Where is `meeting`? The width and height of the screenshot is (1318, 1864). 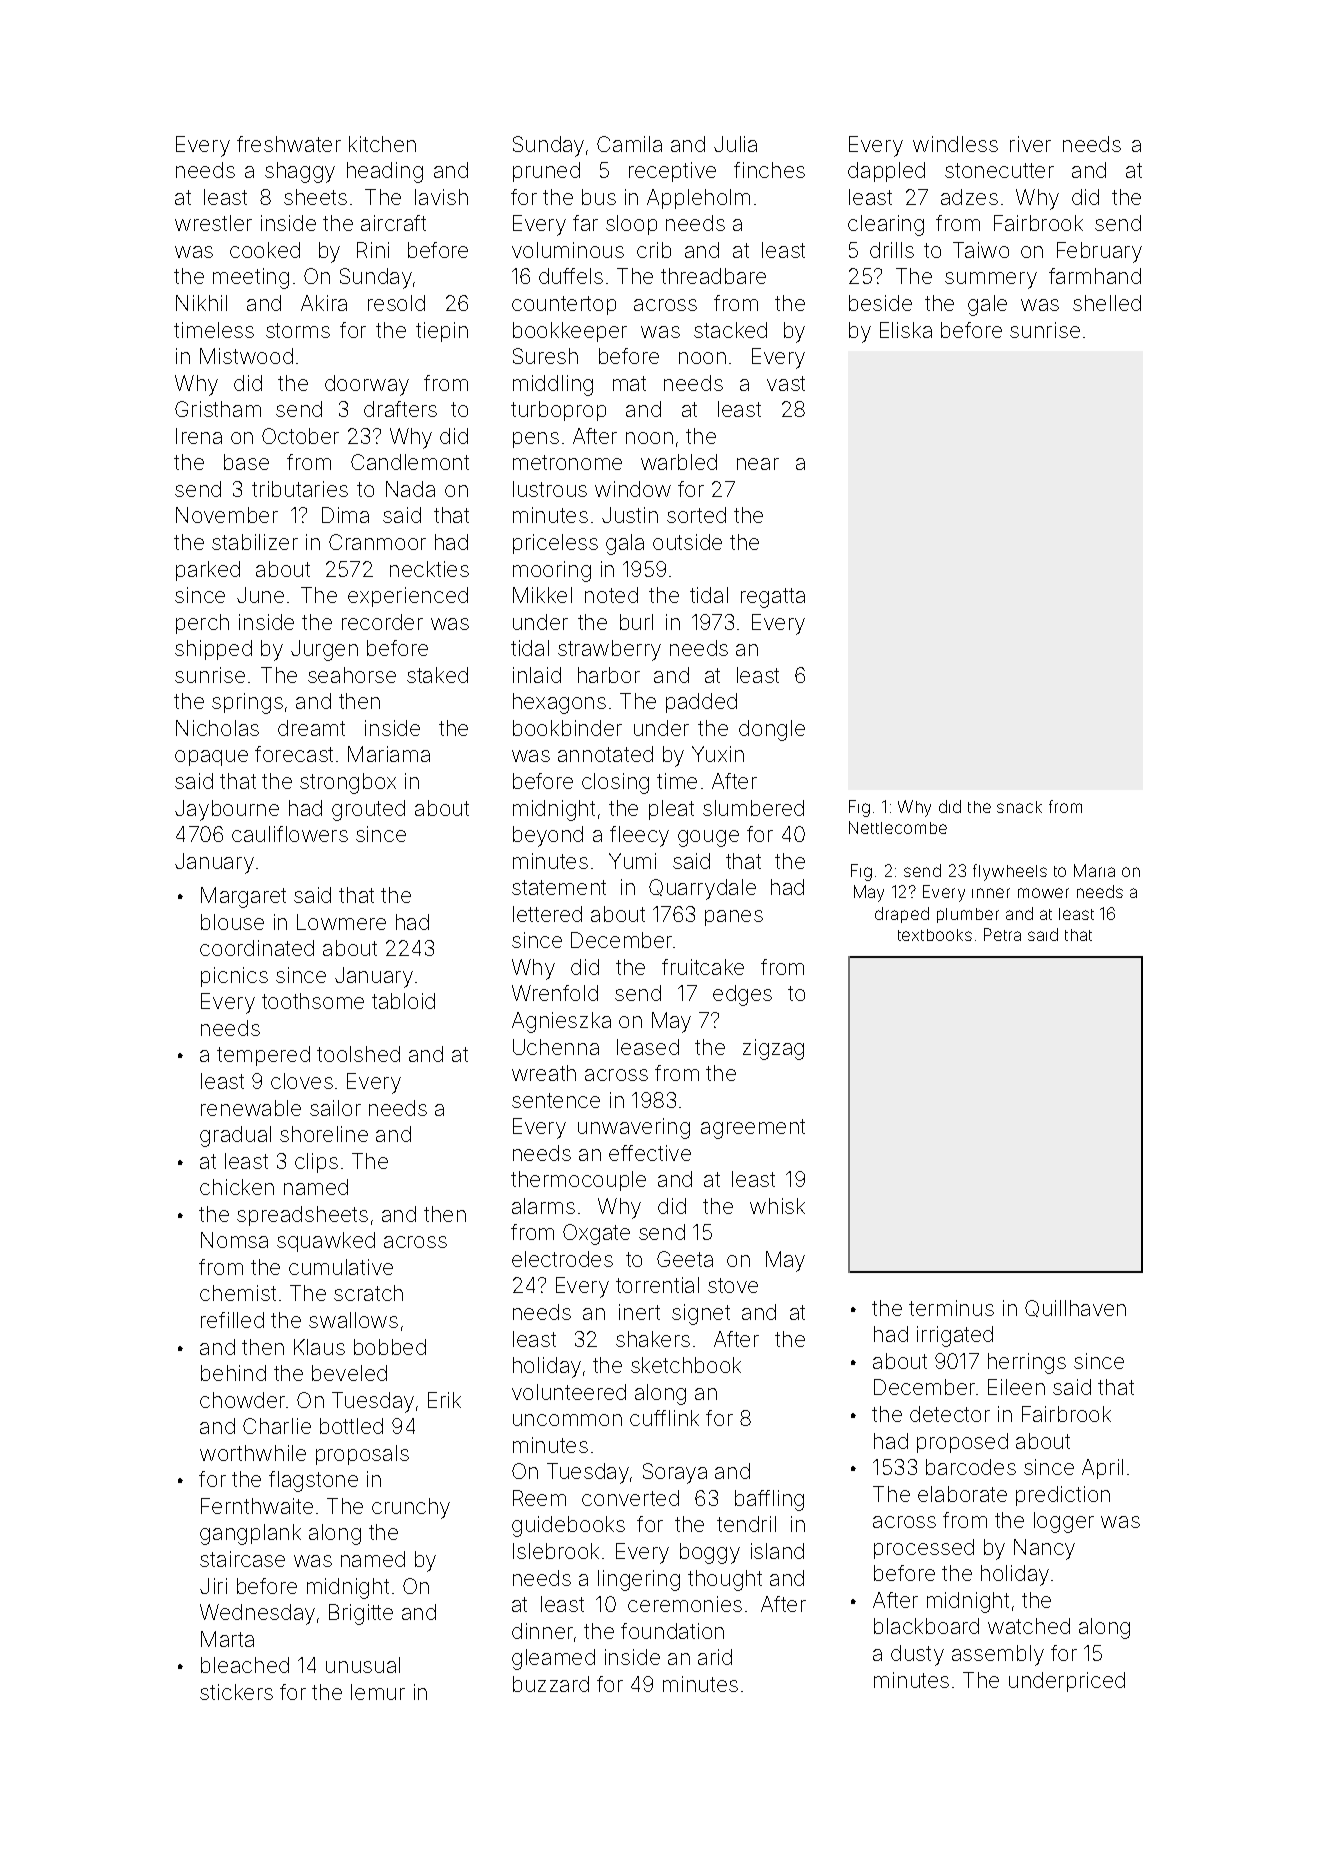 meeting is located at coordinates (251, 278).
